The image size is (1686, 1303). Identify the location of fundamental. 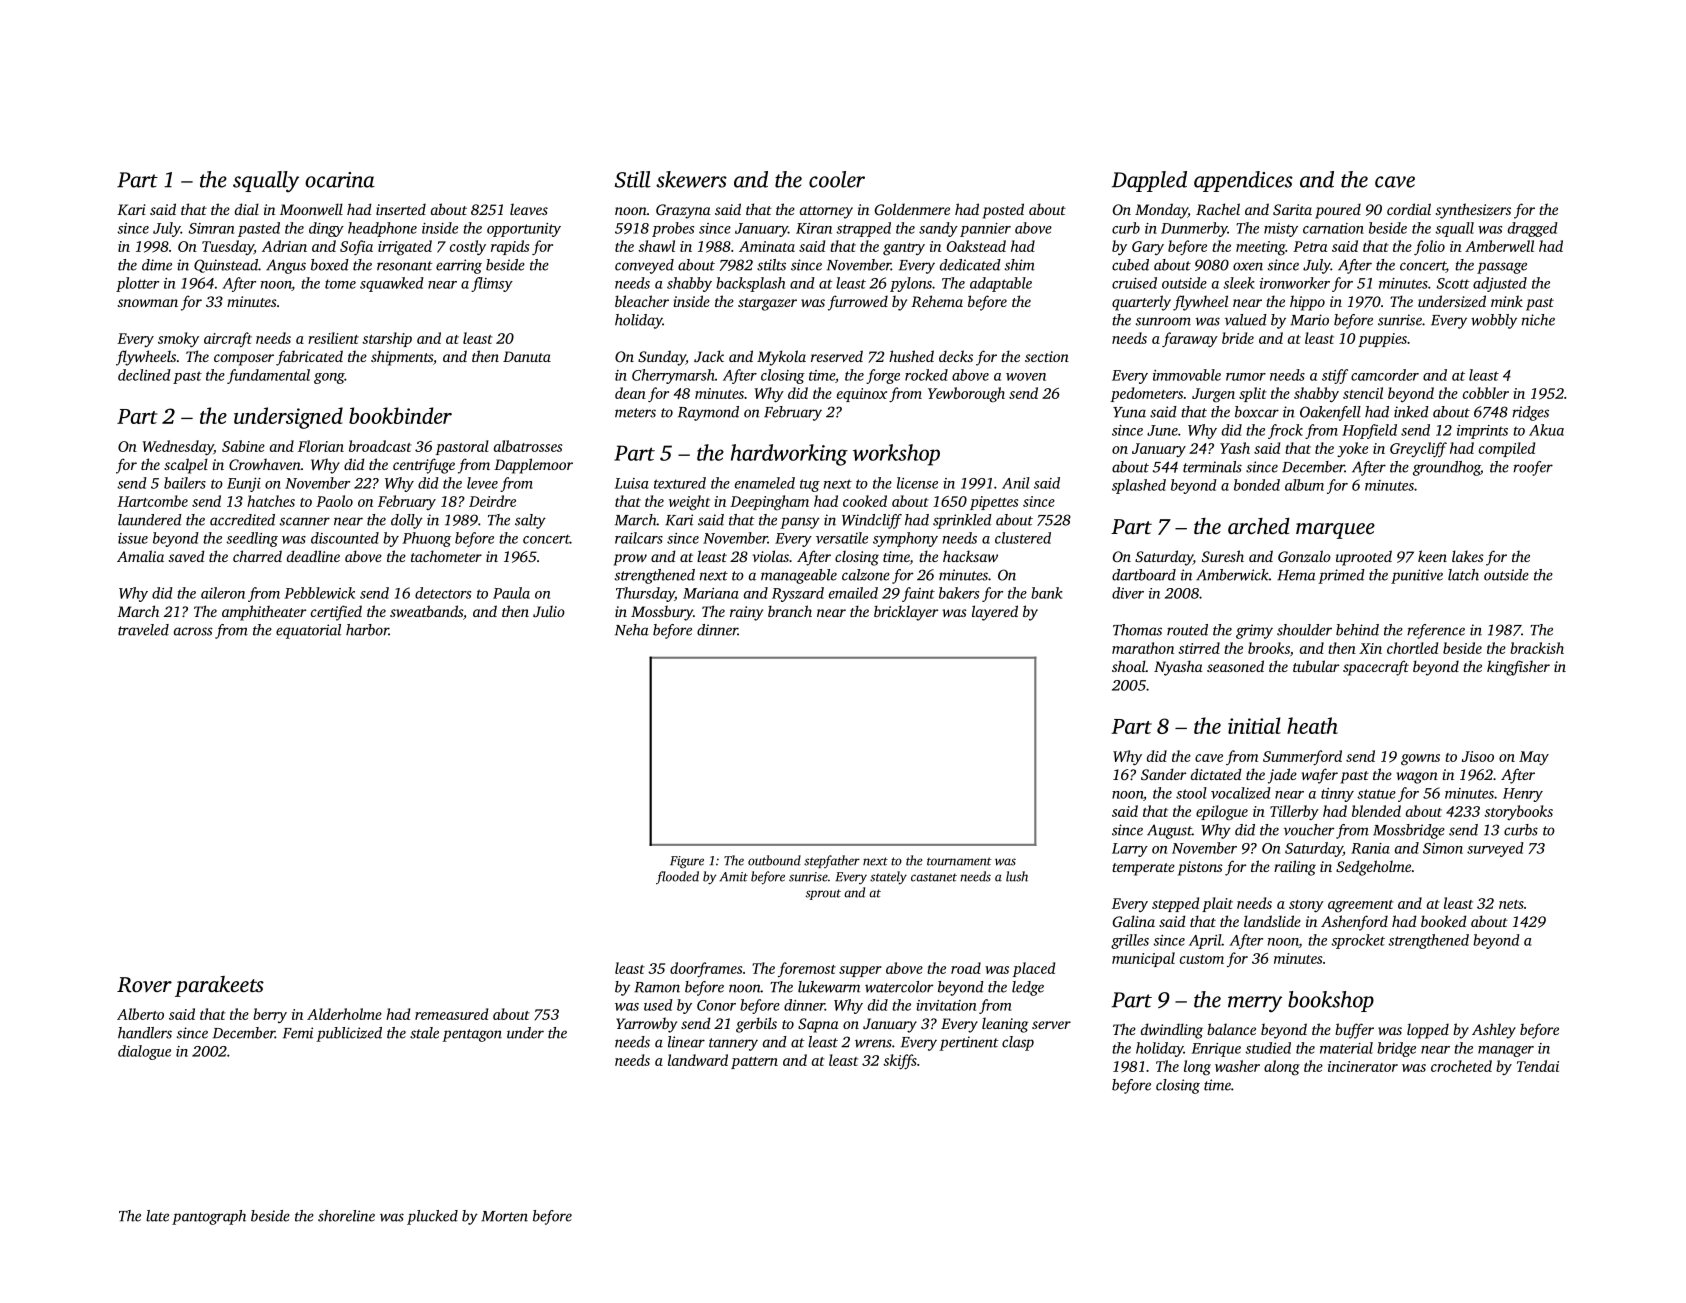
(268, 376).
